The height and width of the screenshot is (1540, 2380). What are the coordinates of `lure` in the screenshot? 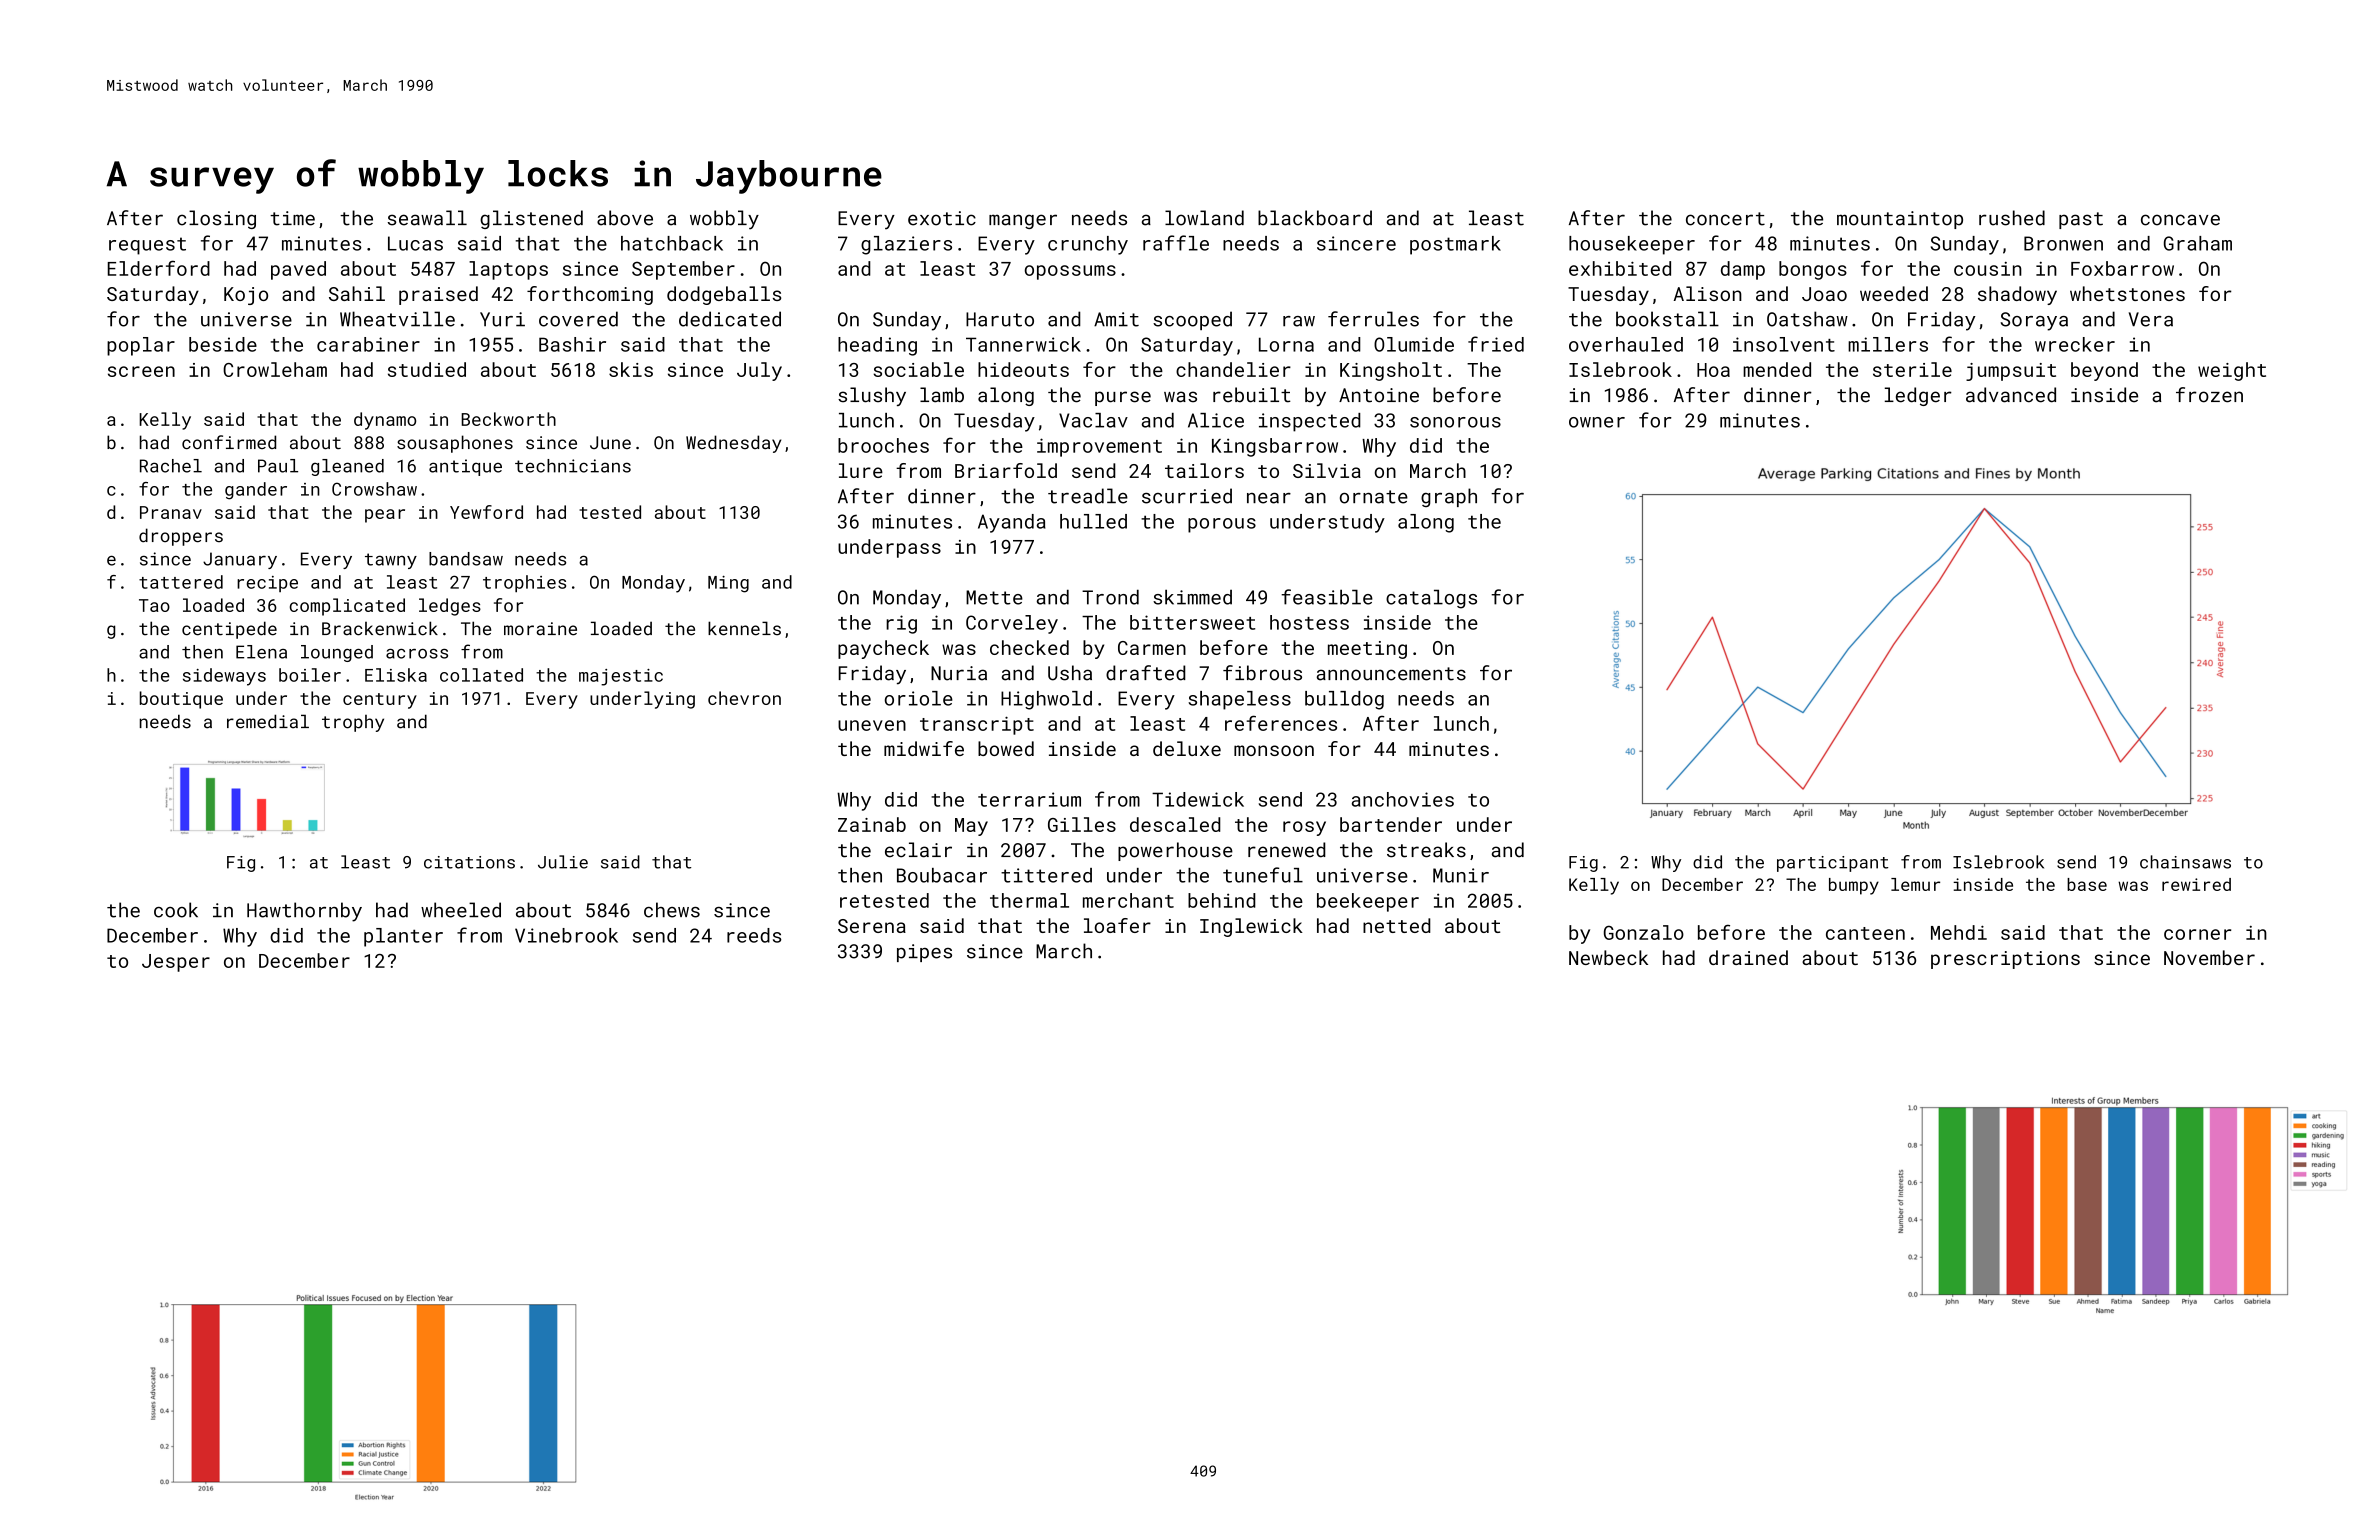 It's located at (861, 470).
